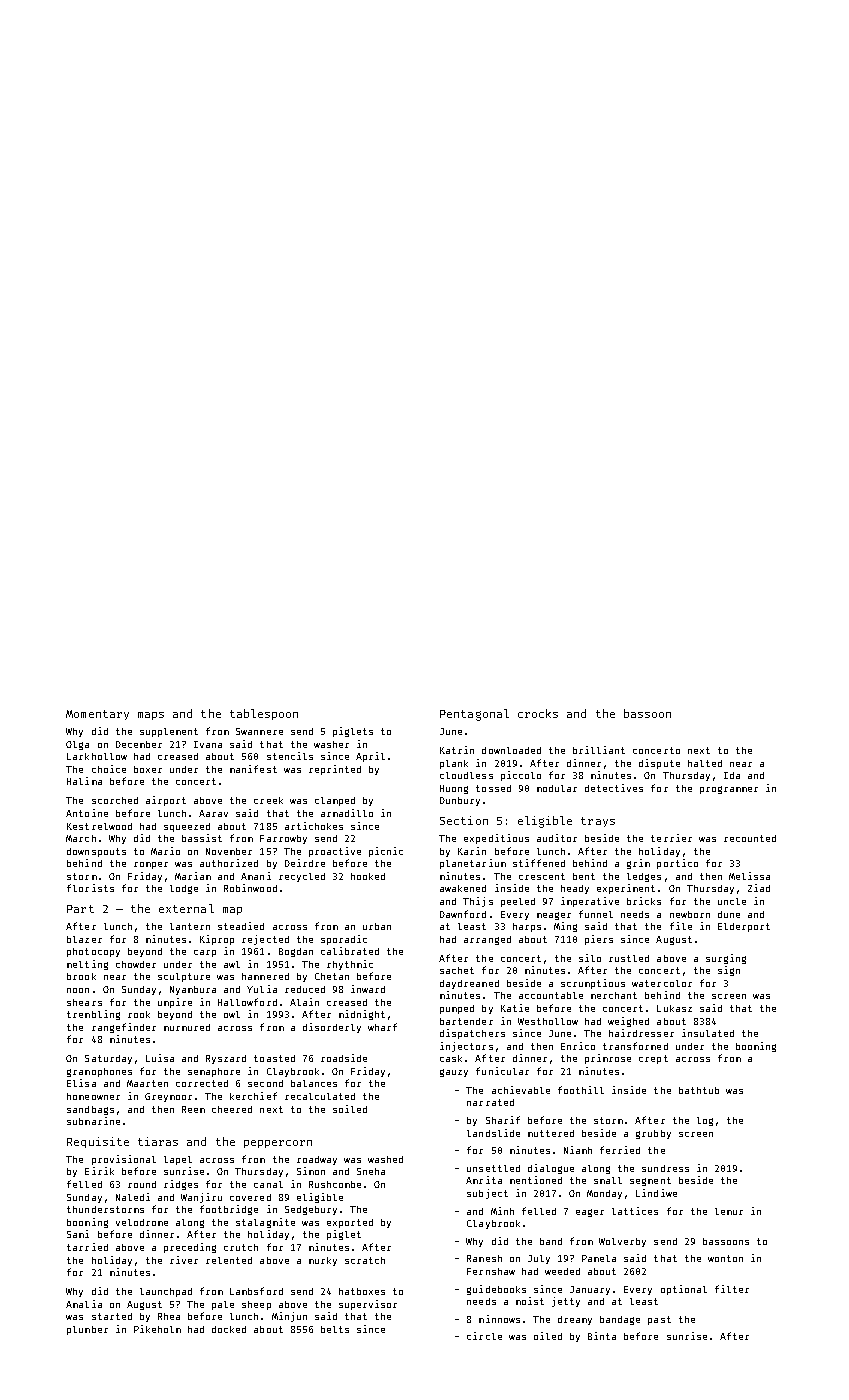  I want to click on stencils, so click(290, 756).
